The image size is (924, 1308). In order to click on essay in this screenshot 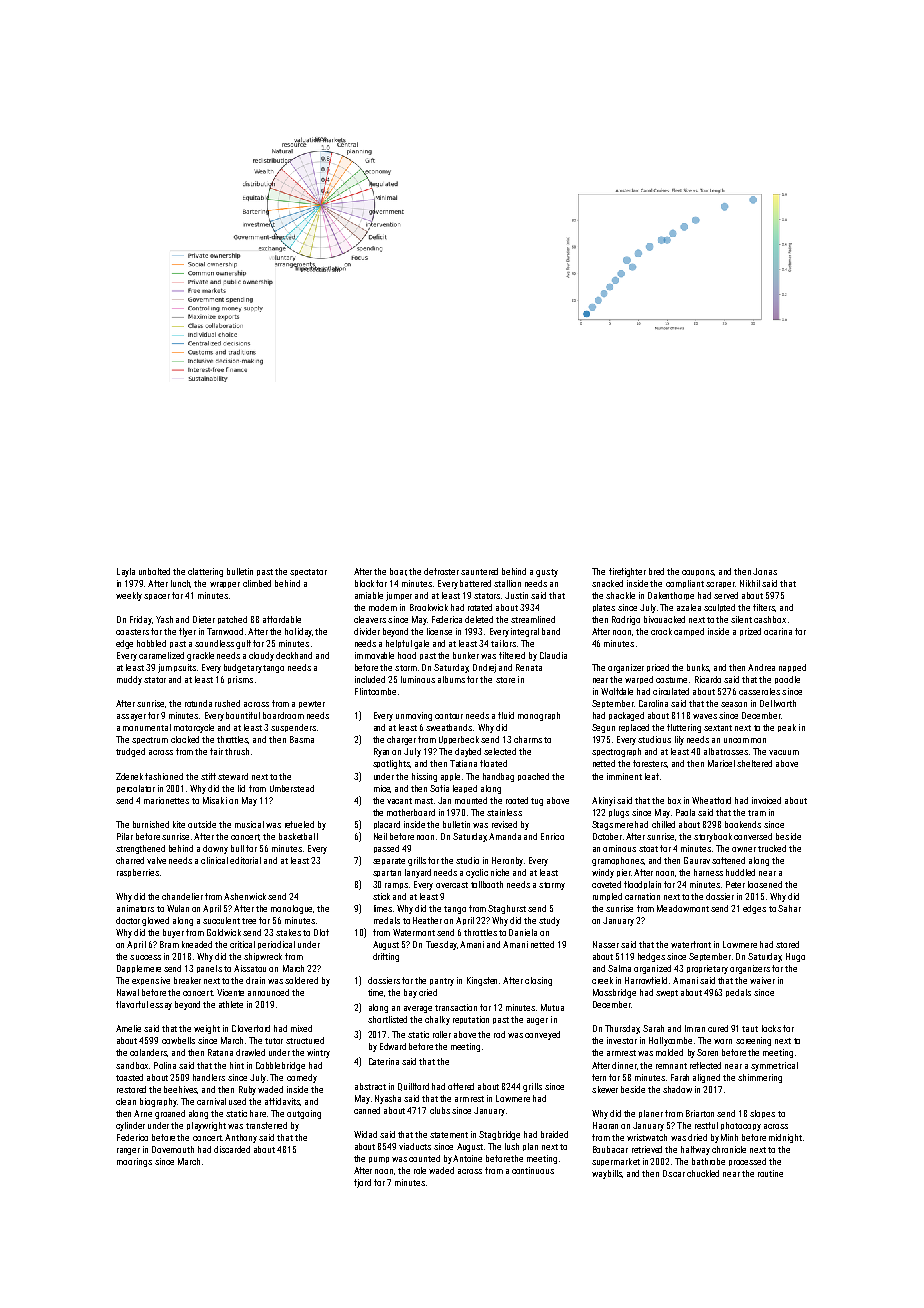, I will do `click(161, 1006)`.
